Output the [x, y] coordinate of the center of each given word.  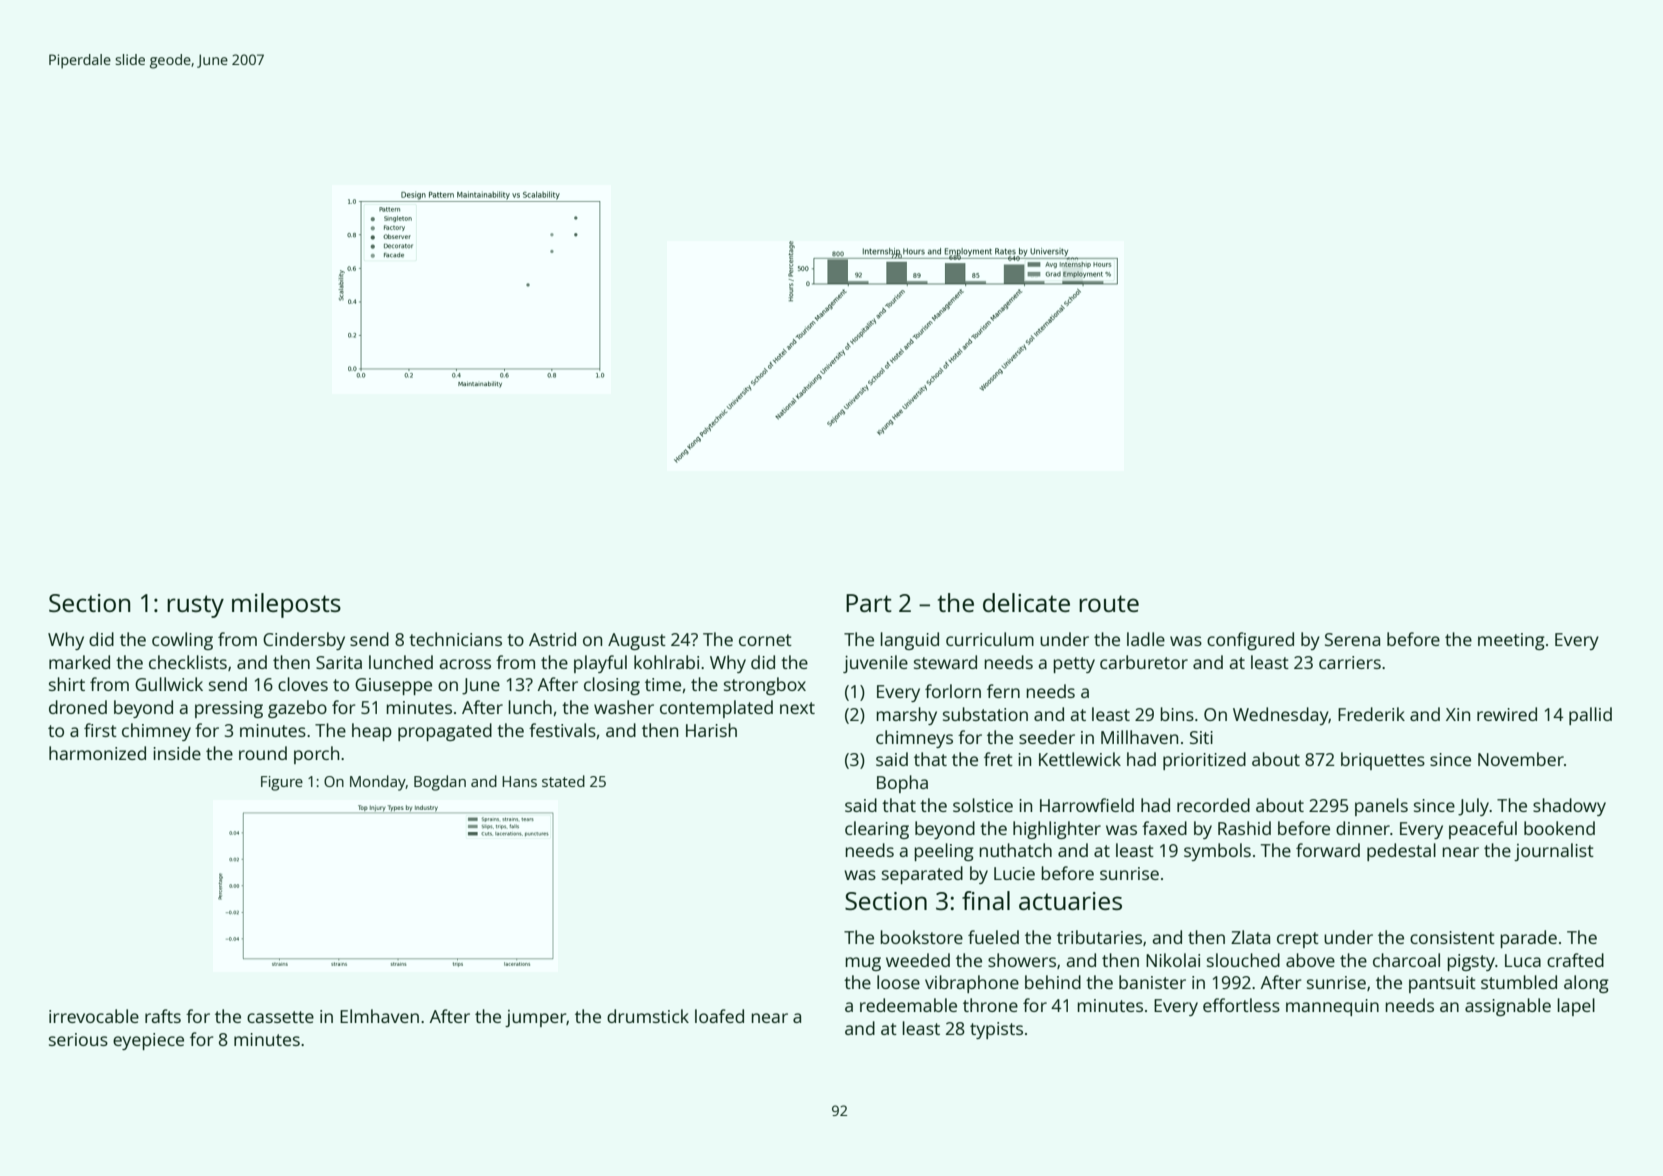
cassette [280, 1017]
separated [922, 875]
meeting [1511, 641]
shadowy [1569, 807]
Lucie [1014, 873]
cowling [182, 641]
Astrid [552, 639]
